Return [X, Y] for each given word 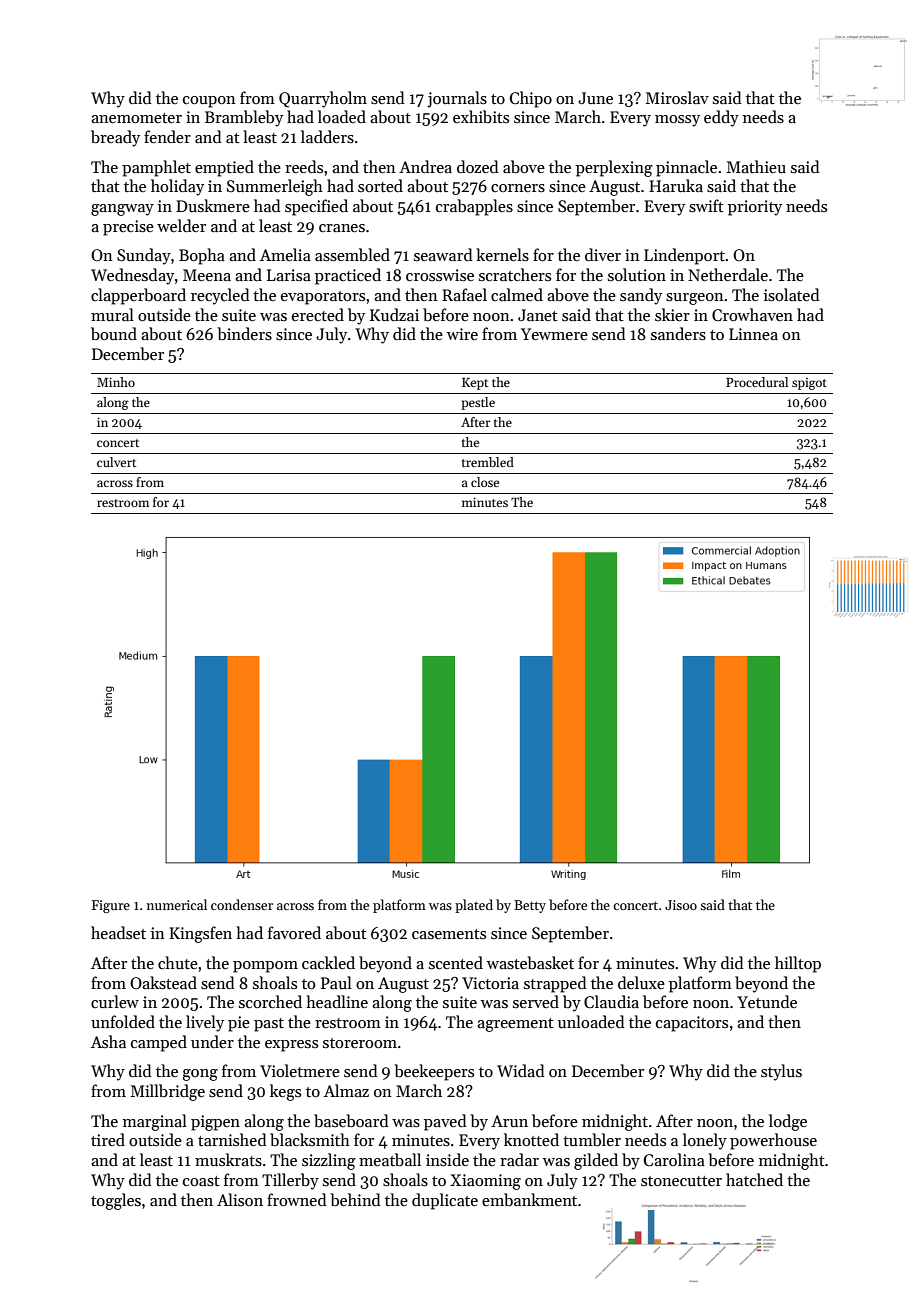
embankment [529, 1199]
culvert [116, 462]
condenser [242, 904]
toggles [116, 1201]
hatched [754, 1179]
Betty [530, 906]
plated [474, 906]
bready [115, 138]
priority [755, 208]
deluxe [641, 982]
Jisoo [681, 905]
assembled [352, 255]
